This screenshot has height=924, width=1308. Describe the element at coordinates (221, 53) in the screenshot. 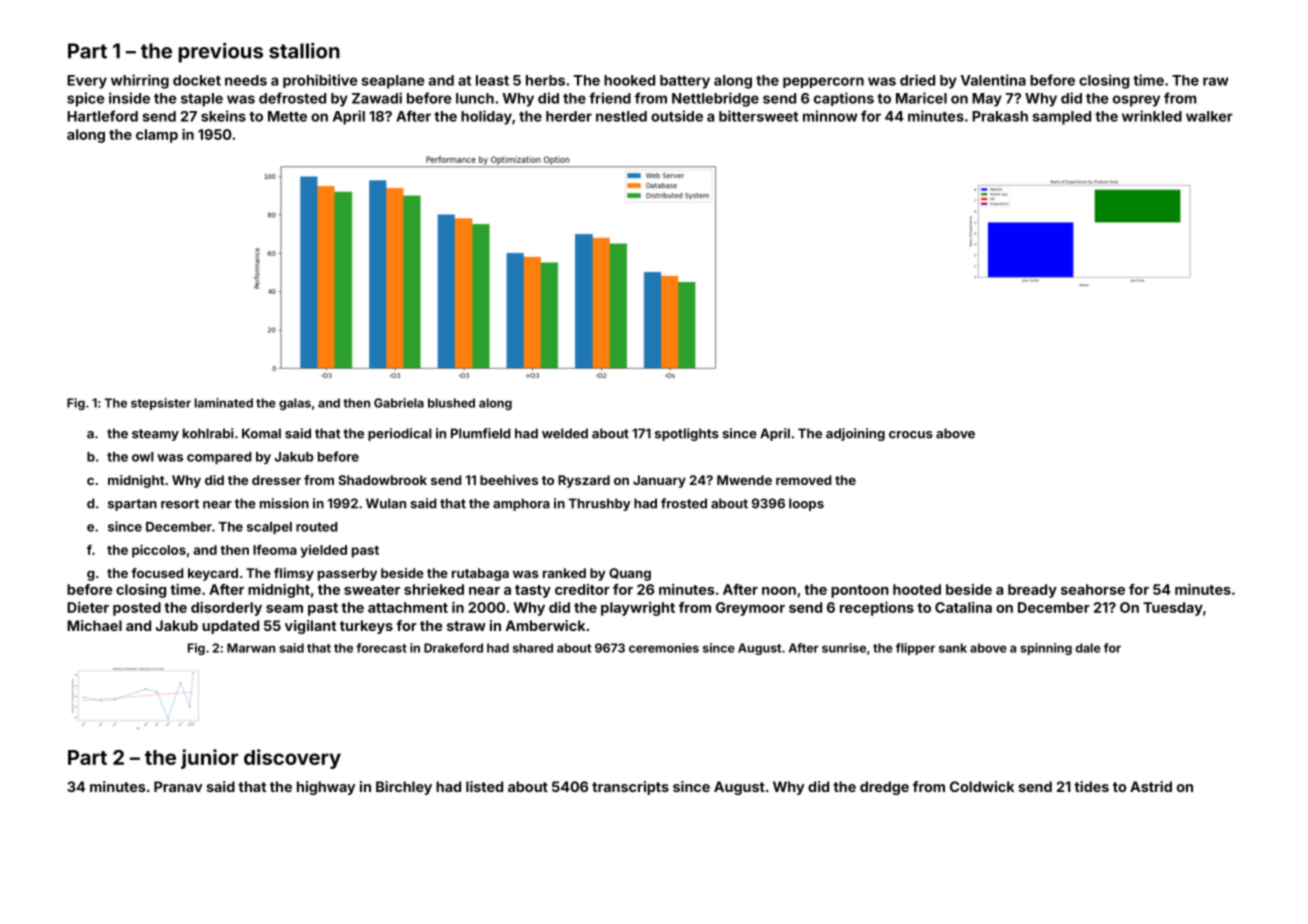

I see `previous` at that location.
